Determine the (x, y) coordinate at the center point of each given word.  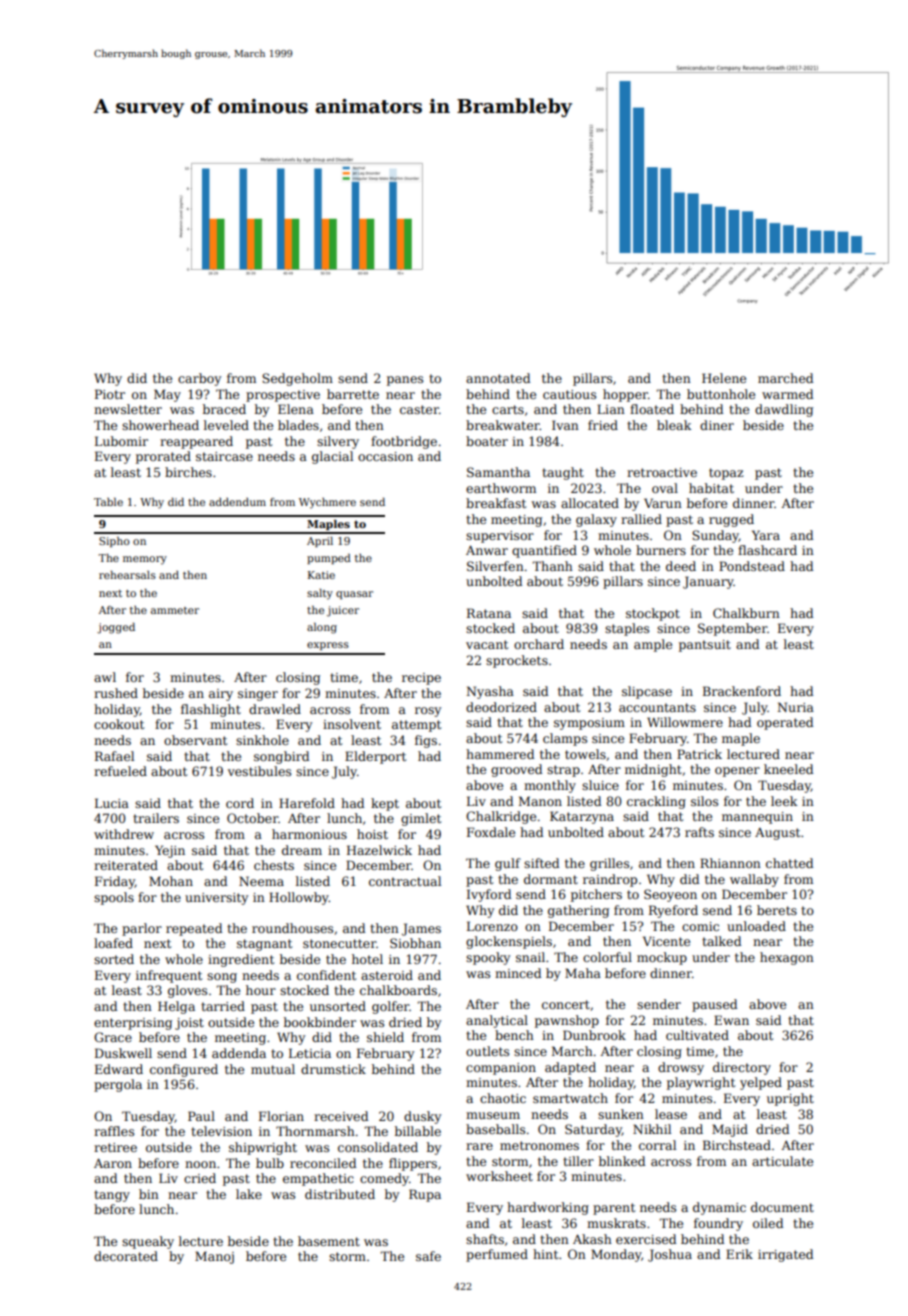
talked (721, 941)
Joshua (670, 1255)
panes (405, 381)
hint (545, 1254)
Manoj (214, 1257)
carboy (199, 379)
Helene (724, 378)
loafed (113, 943)
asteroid (387, 975)
